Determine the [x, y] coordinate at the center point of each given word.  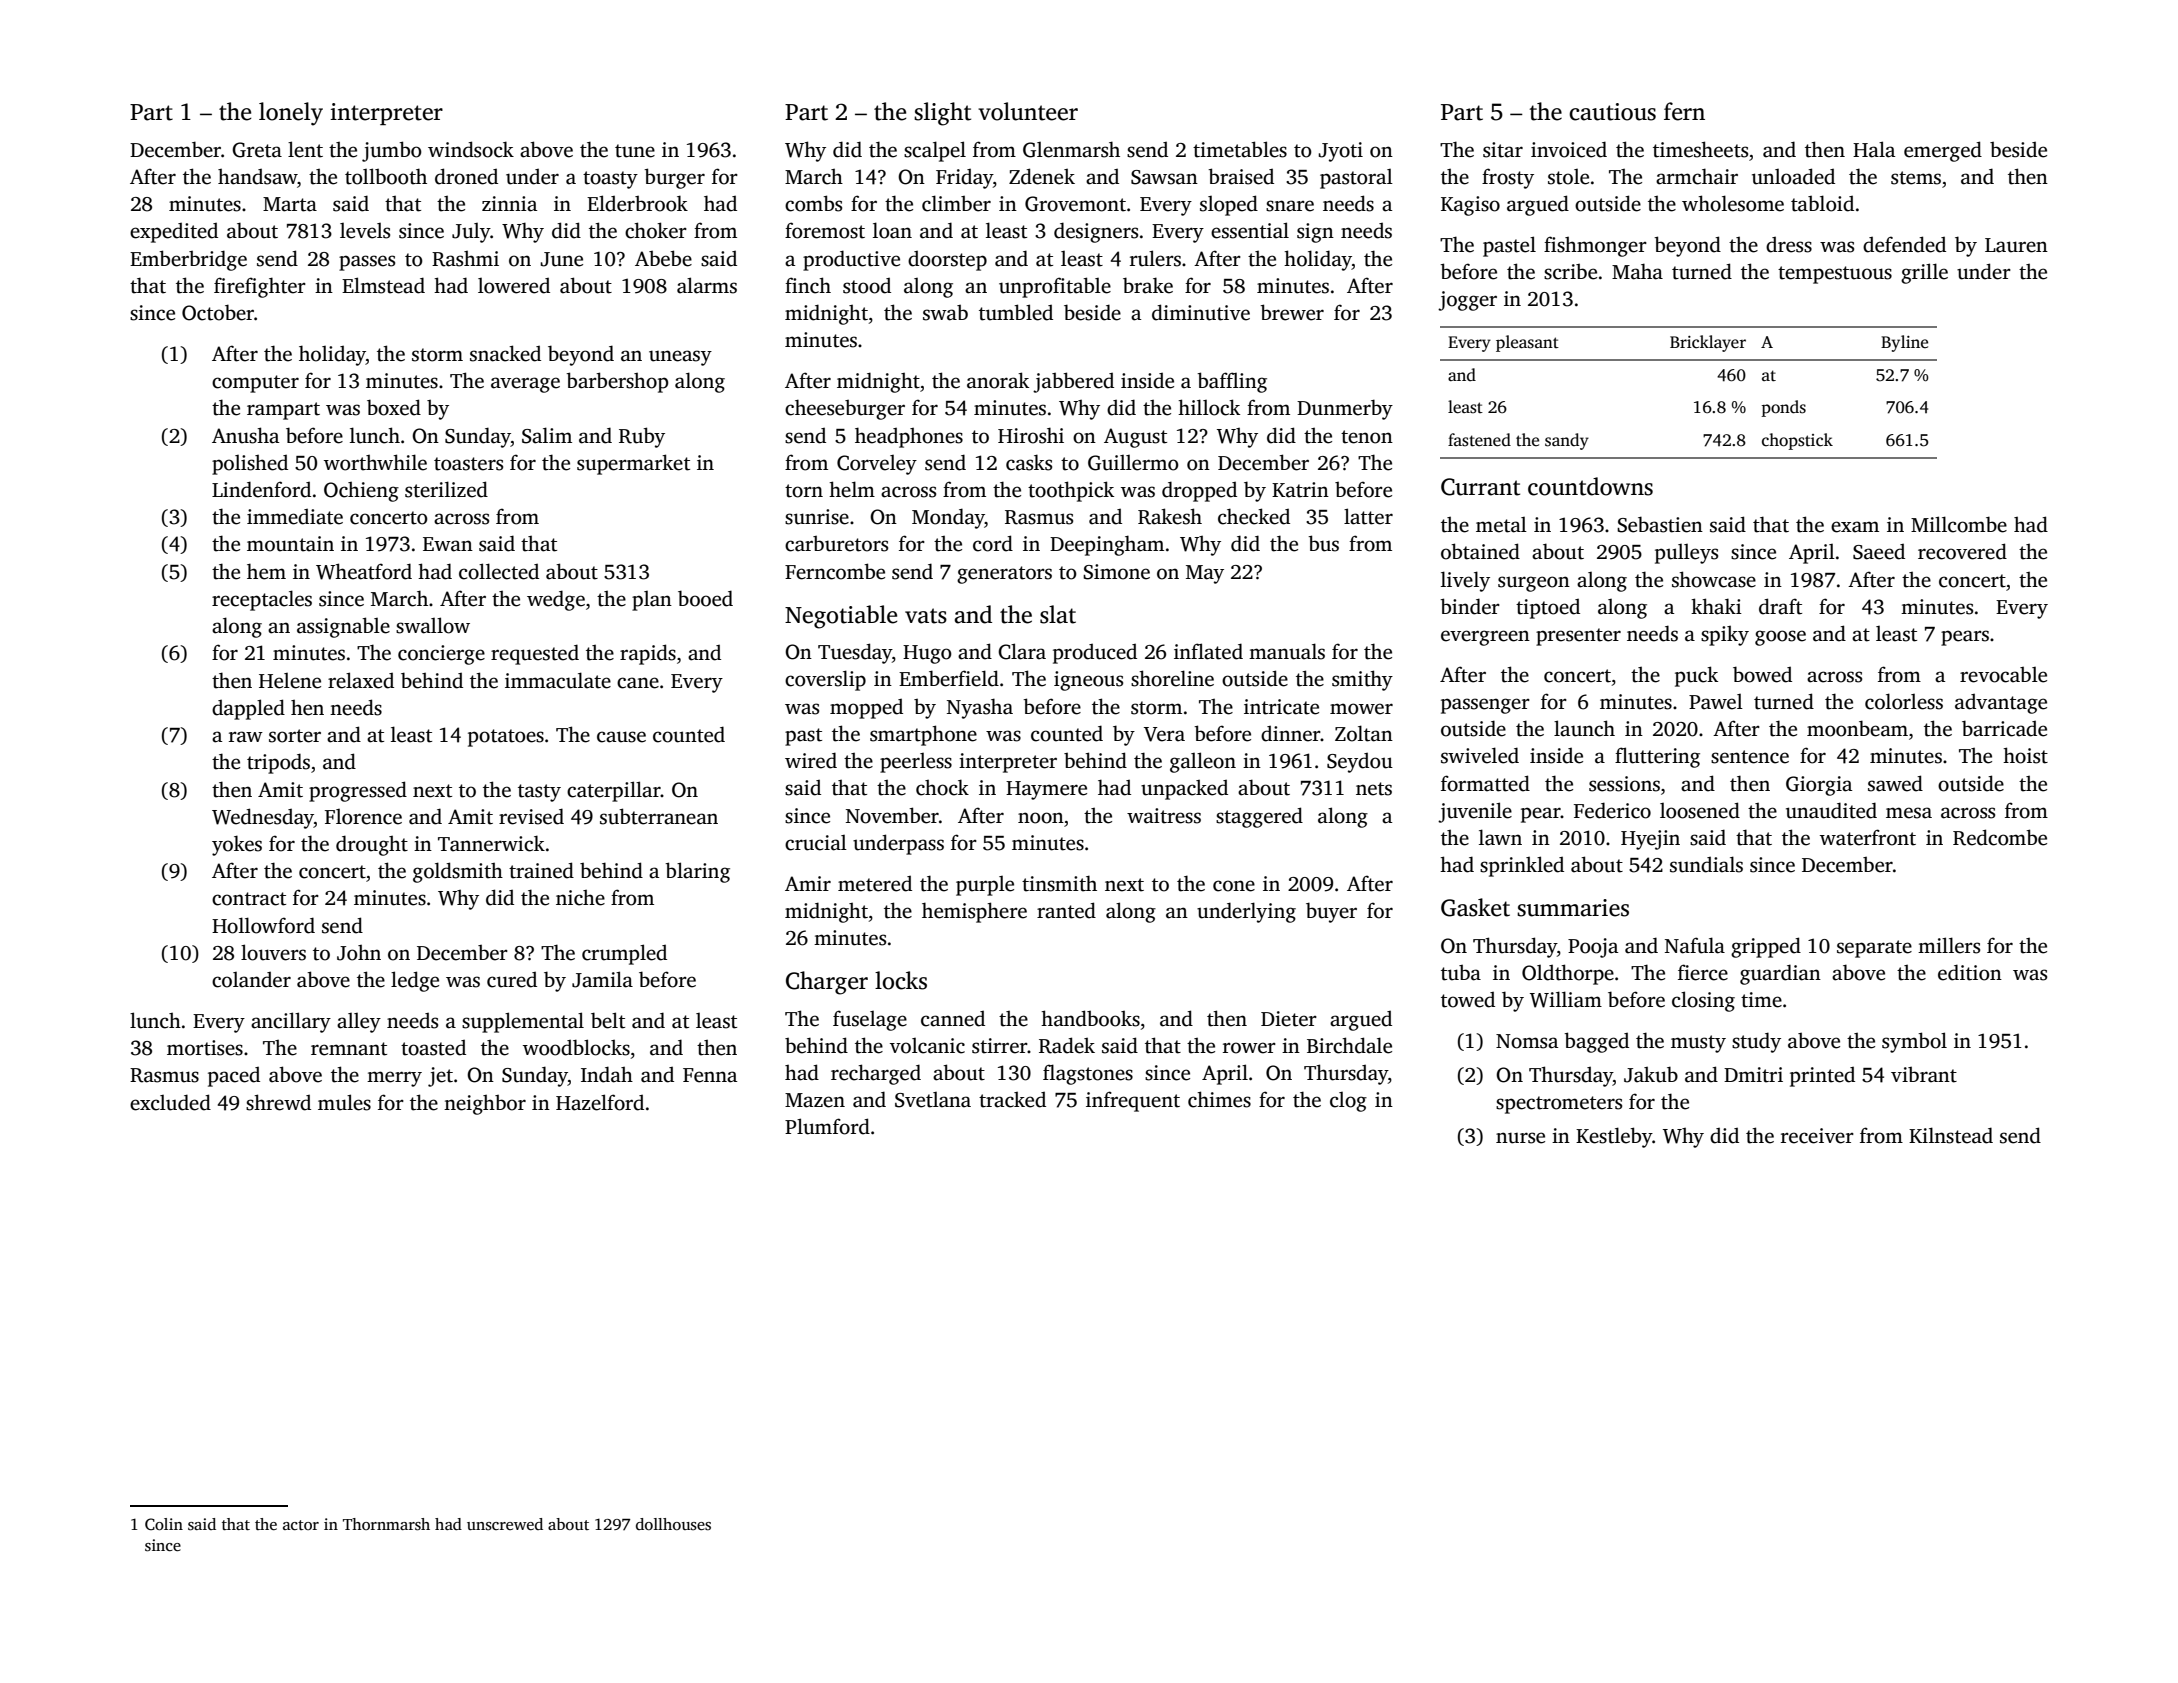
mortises [205, 1048]
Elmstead [383, 285]
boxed [394, 407]
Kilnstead [1951, 1135]
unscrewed [505, 1524]
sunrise [817, 517]
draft [1780, 606]
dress [1789, 244]
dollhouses [673, 1524]
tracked [1012, 1099]
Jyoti [1340, 152]
